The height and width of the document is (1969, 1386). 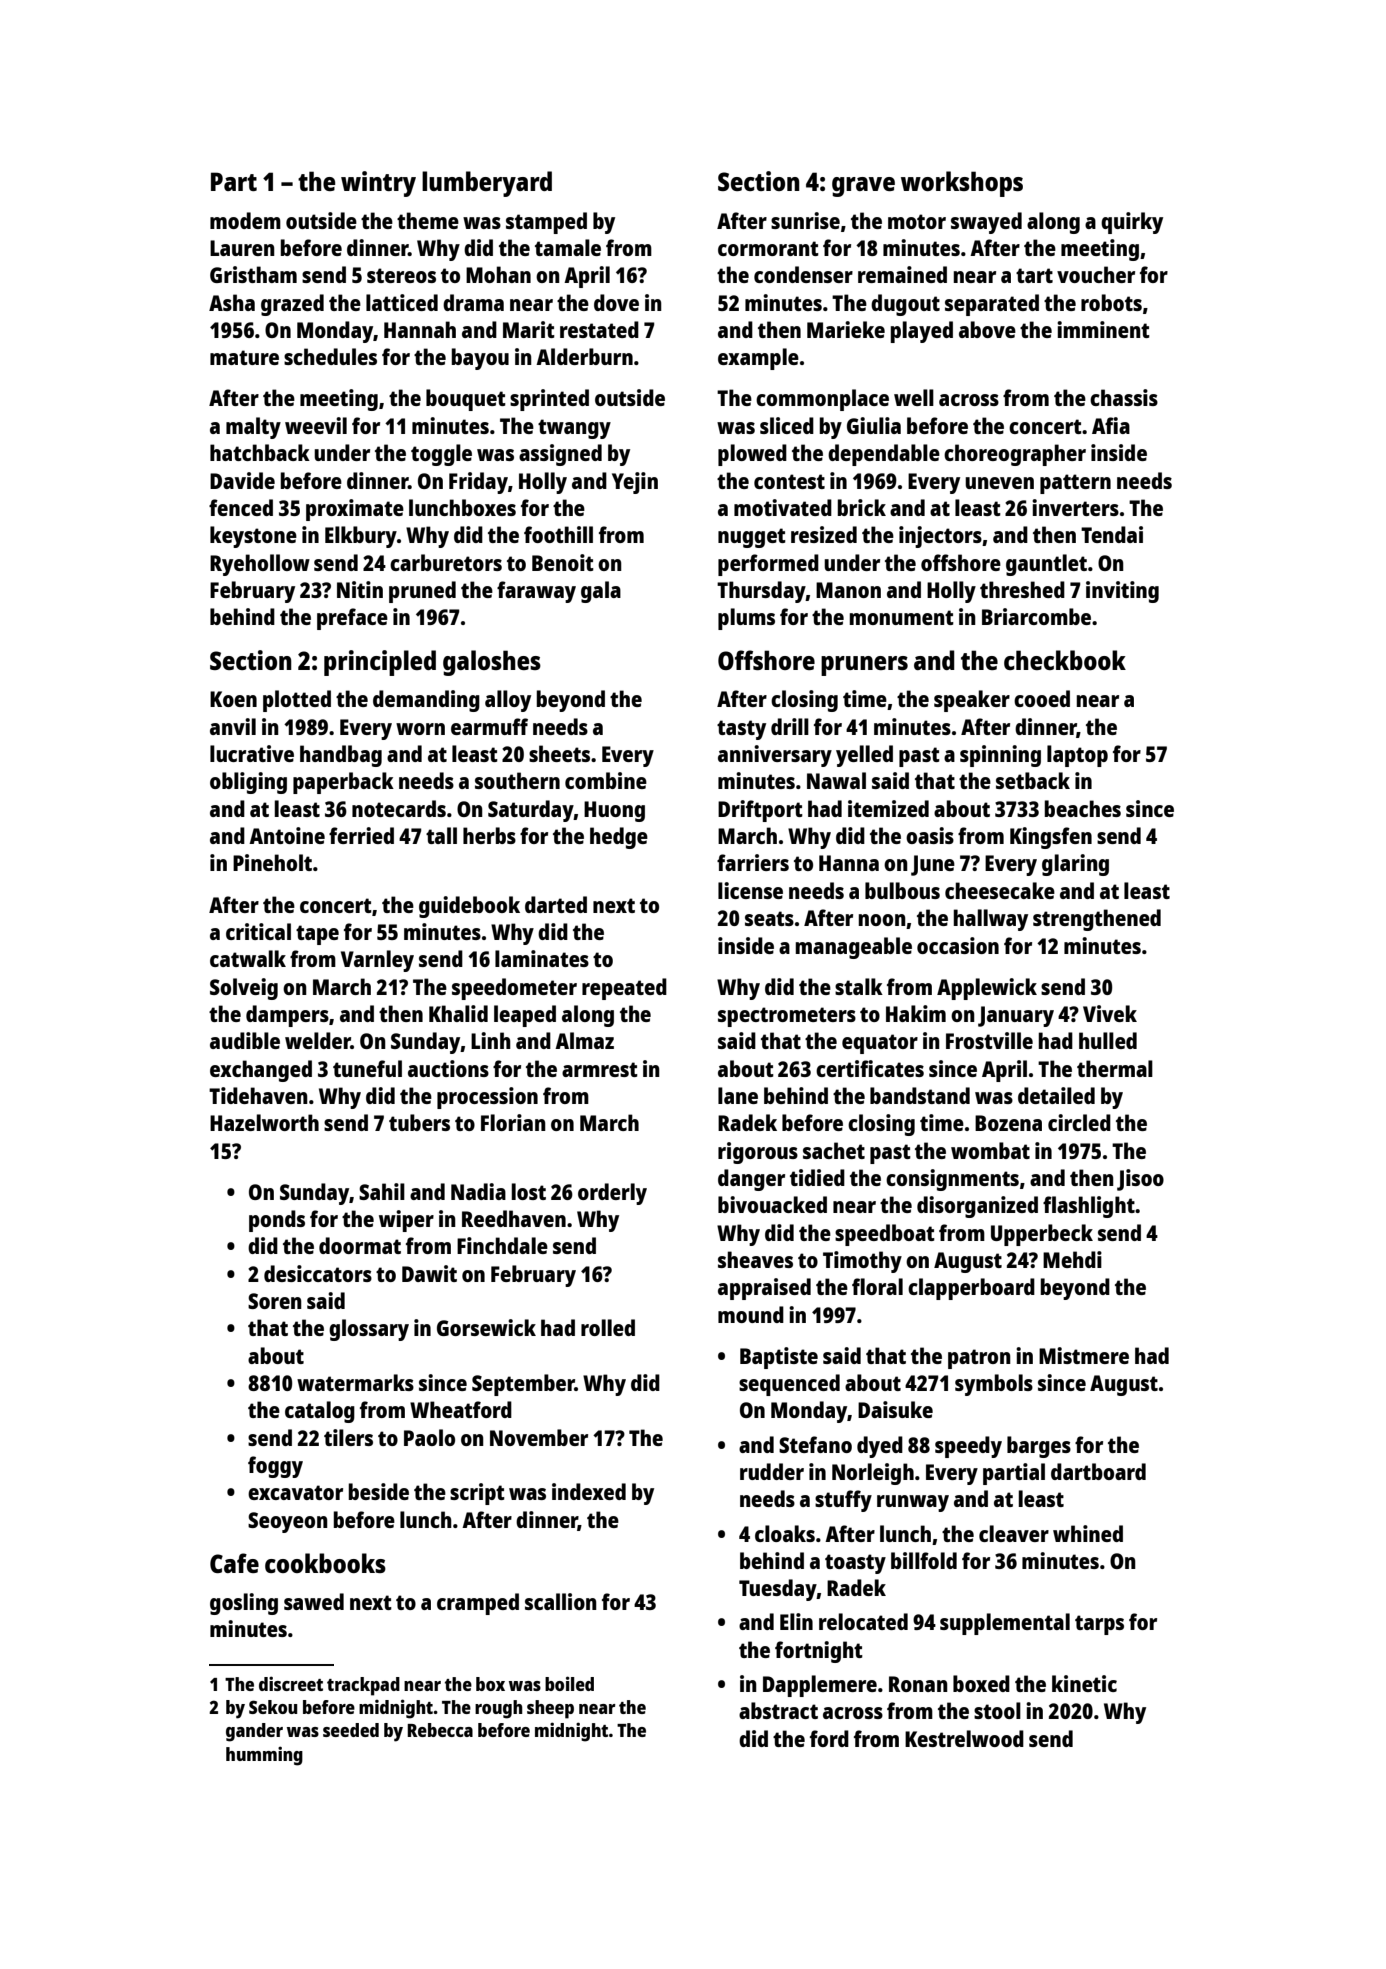 What do you see at coordinates (320, 1412) in the document?
I see `catalog` at bounding box center [320, 1412].
